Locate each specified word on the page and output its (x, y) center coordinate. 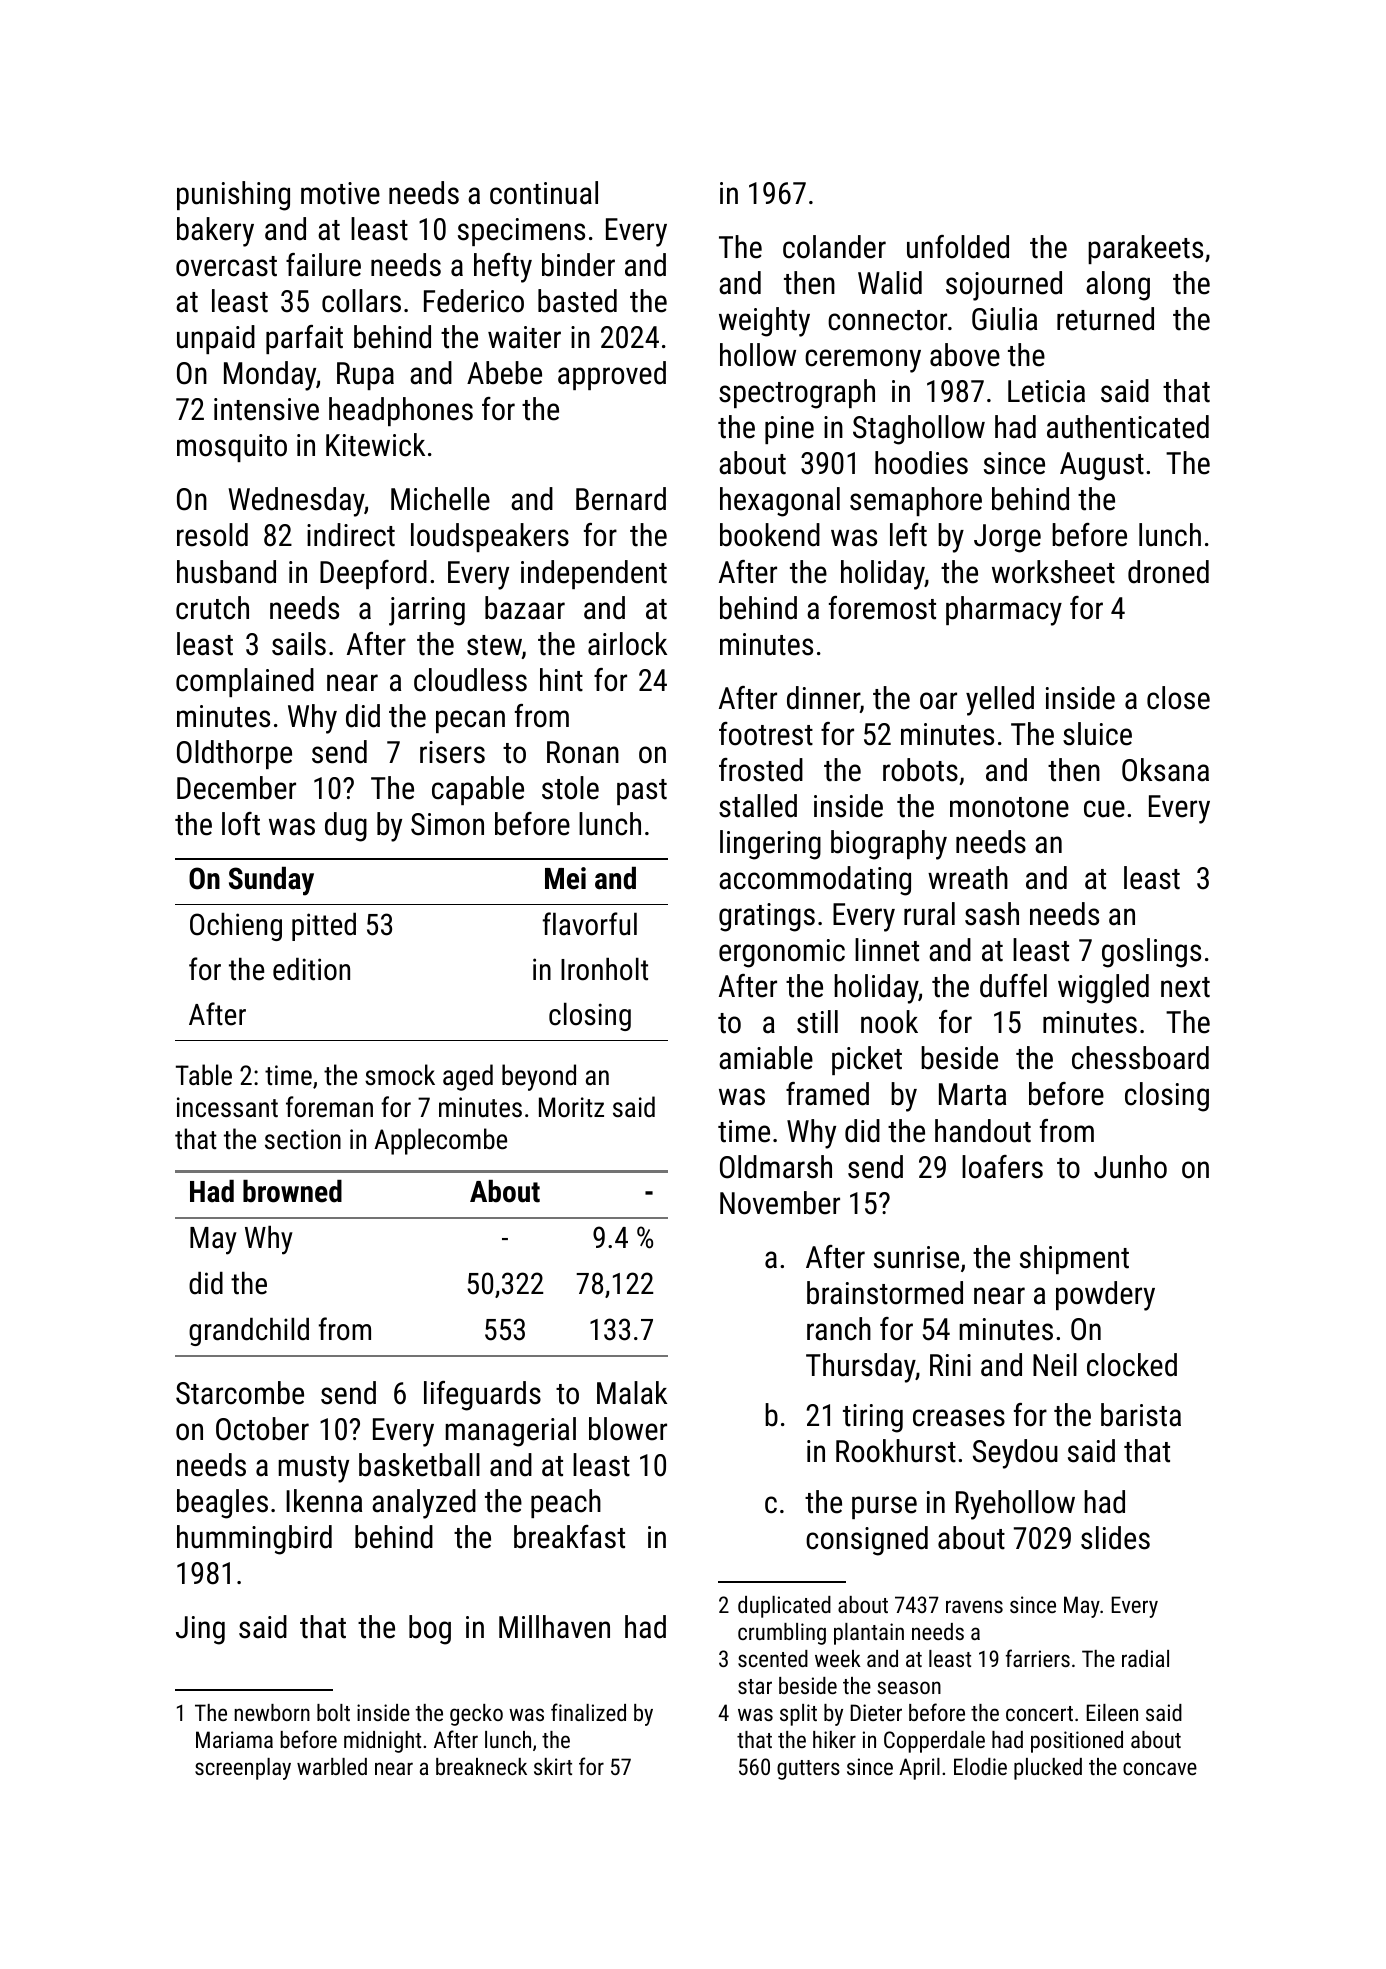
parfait (304, 339)
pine (789, 430)
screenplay (243, 1769)
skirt (553, 1766)
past (642, 792)
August (1102, 466)
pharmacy (1004, 611)
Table (204, 1075)
